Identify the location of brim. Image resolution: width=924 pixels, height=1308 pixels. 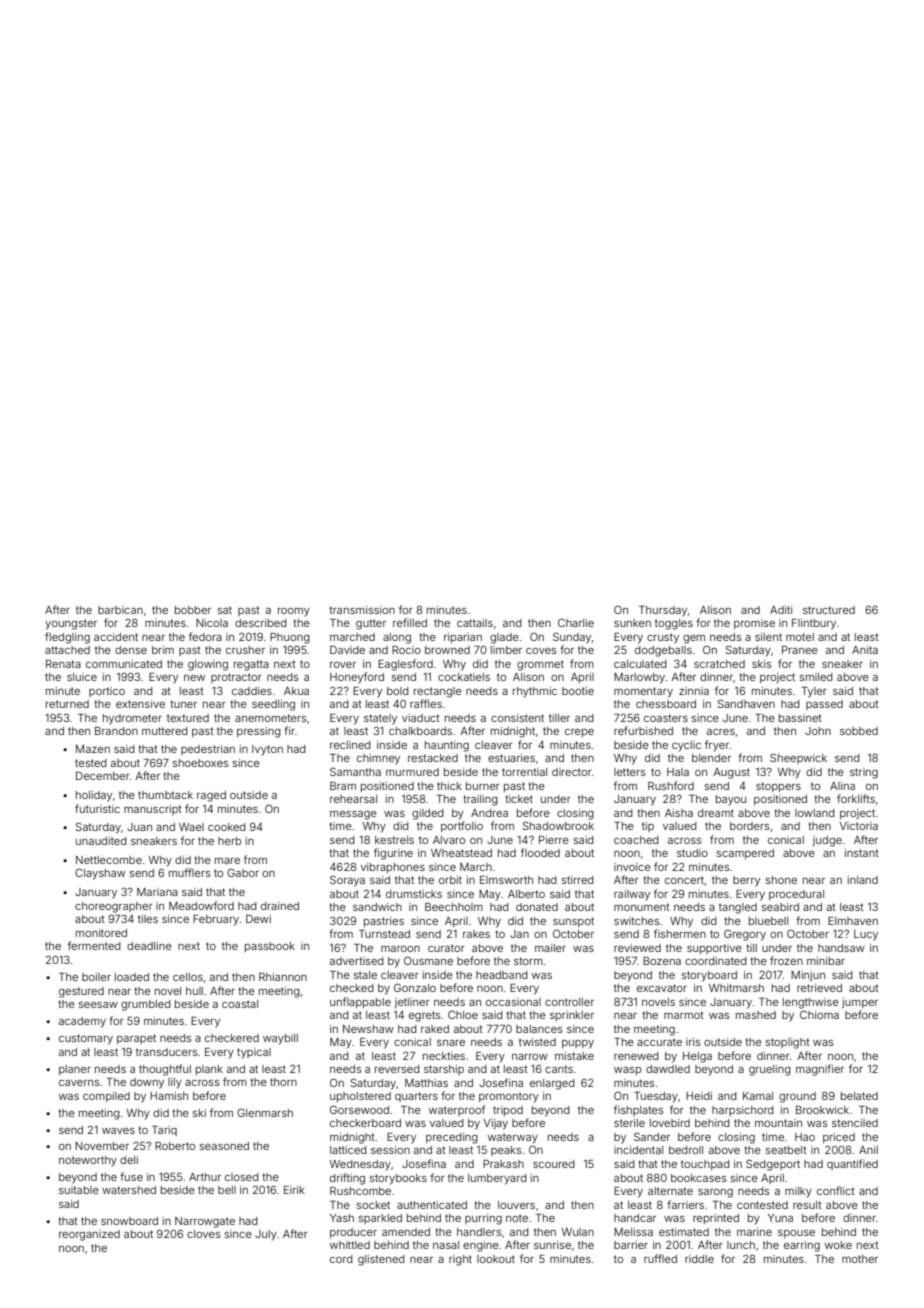
(163, 650).
